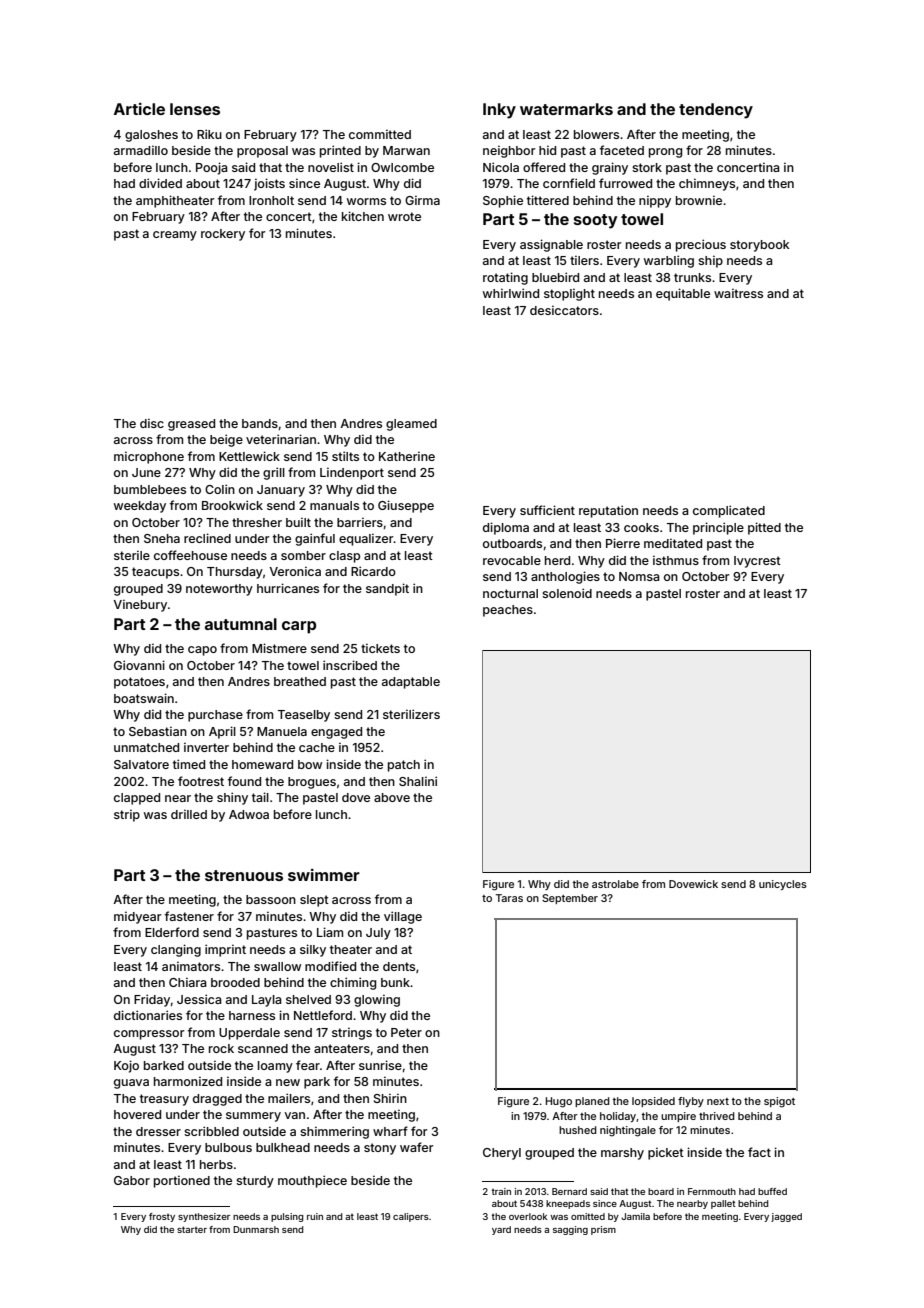  Describe the element at coordinates (511, 293) in the image. I see `whirlwind` at that location.
